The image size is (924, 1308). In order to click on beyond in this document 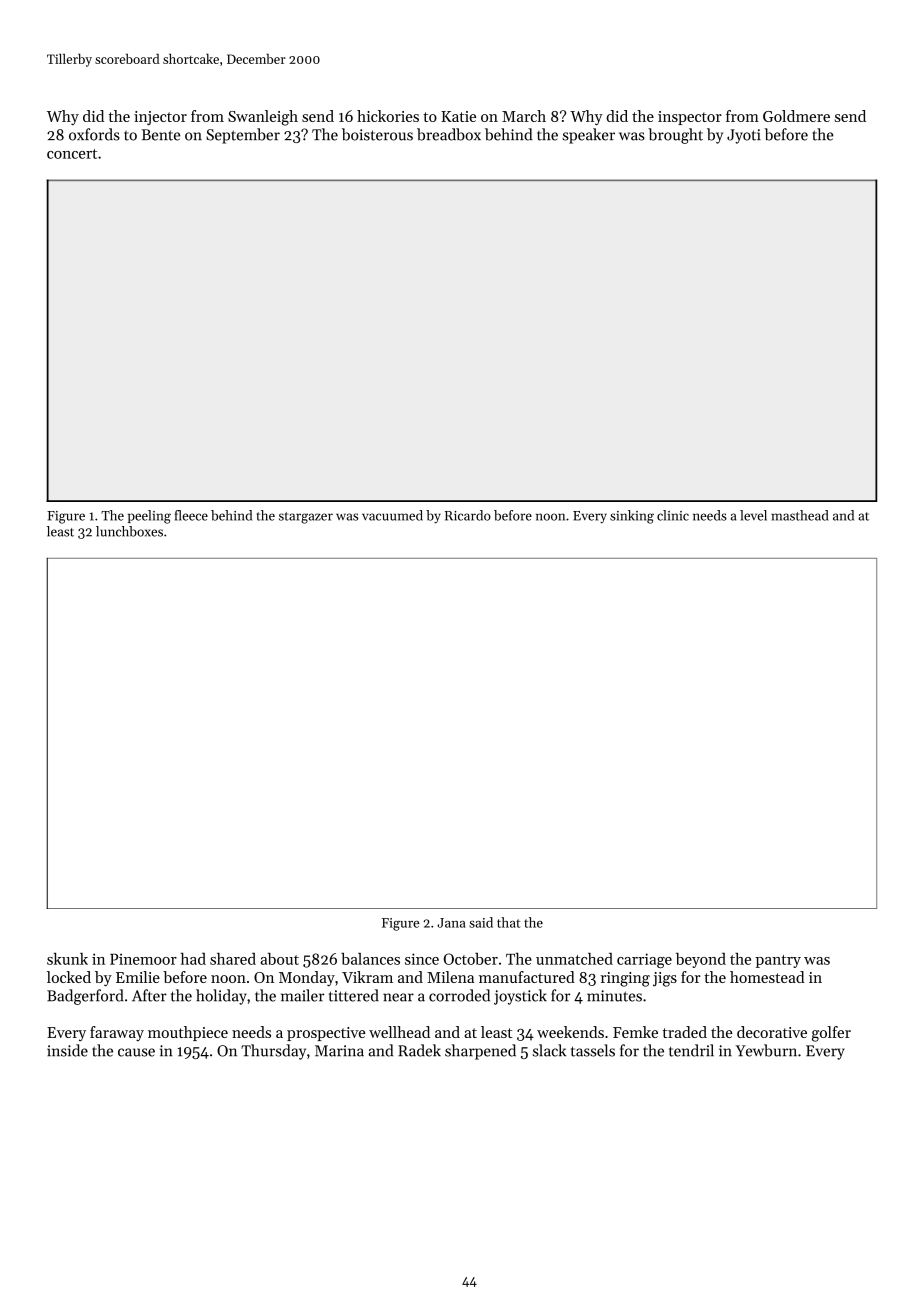, I will do `click(701, 960)`.
